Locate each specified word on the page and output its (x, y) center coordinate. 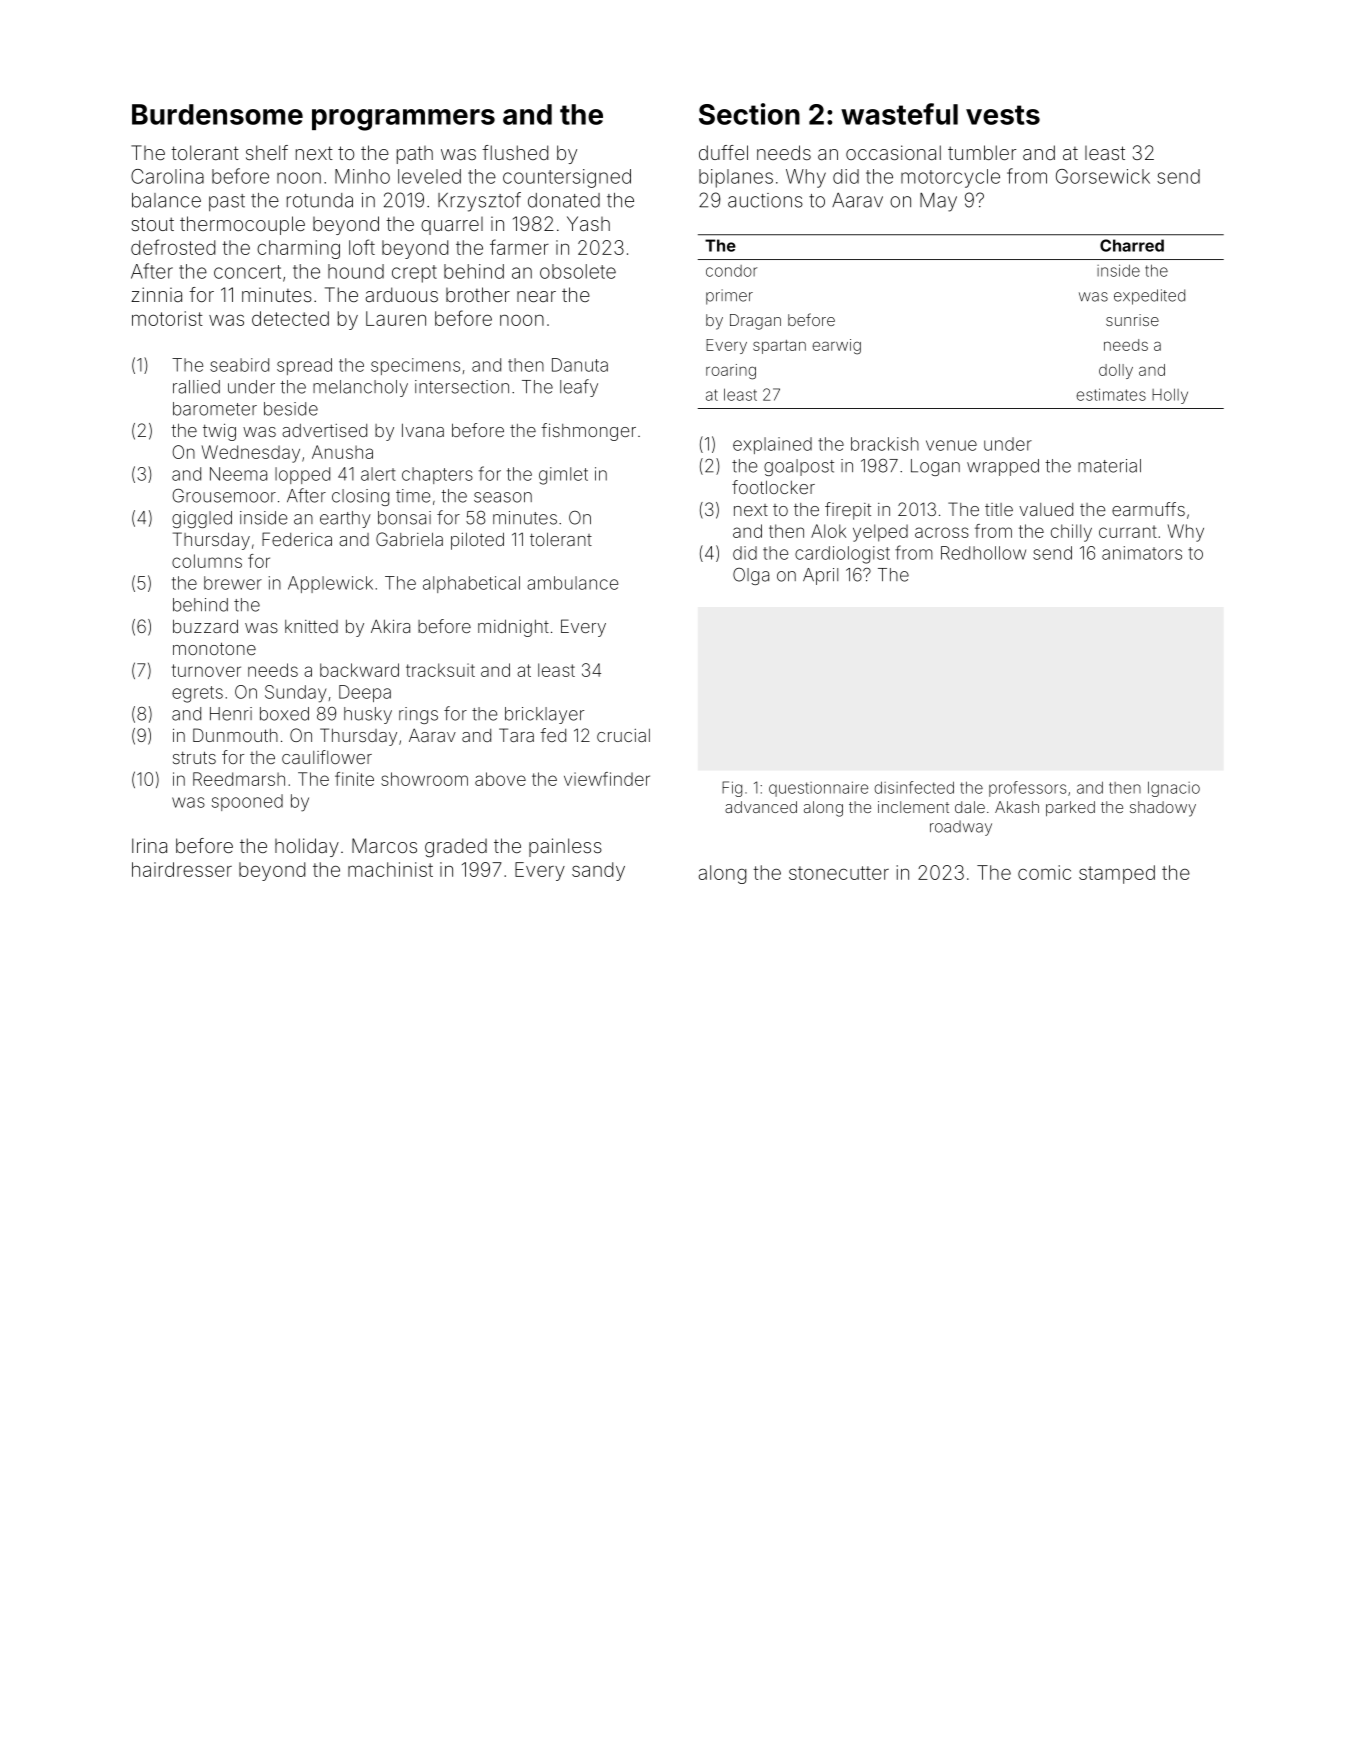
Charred (1132, 245)
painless (565, 847)
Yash (588, 223)
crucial (623, 735)
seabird (239, 365)
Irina (149, 845)
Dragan (755, 322)
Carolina (167, 176)
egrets (197, 694)
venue (951, 445)
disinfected (914, 787)
